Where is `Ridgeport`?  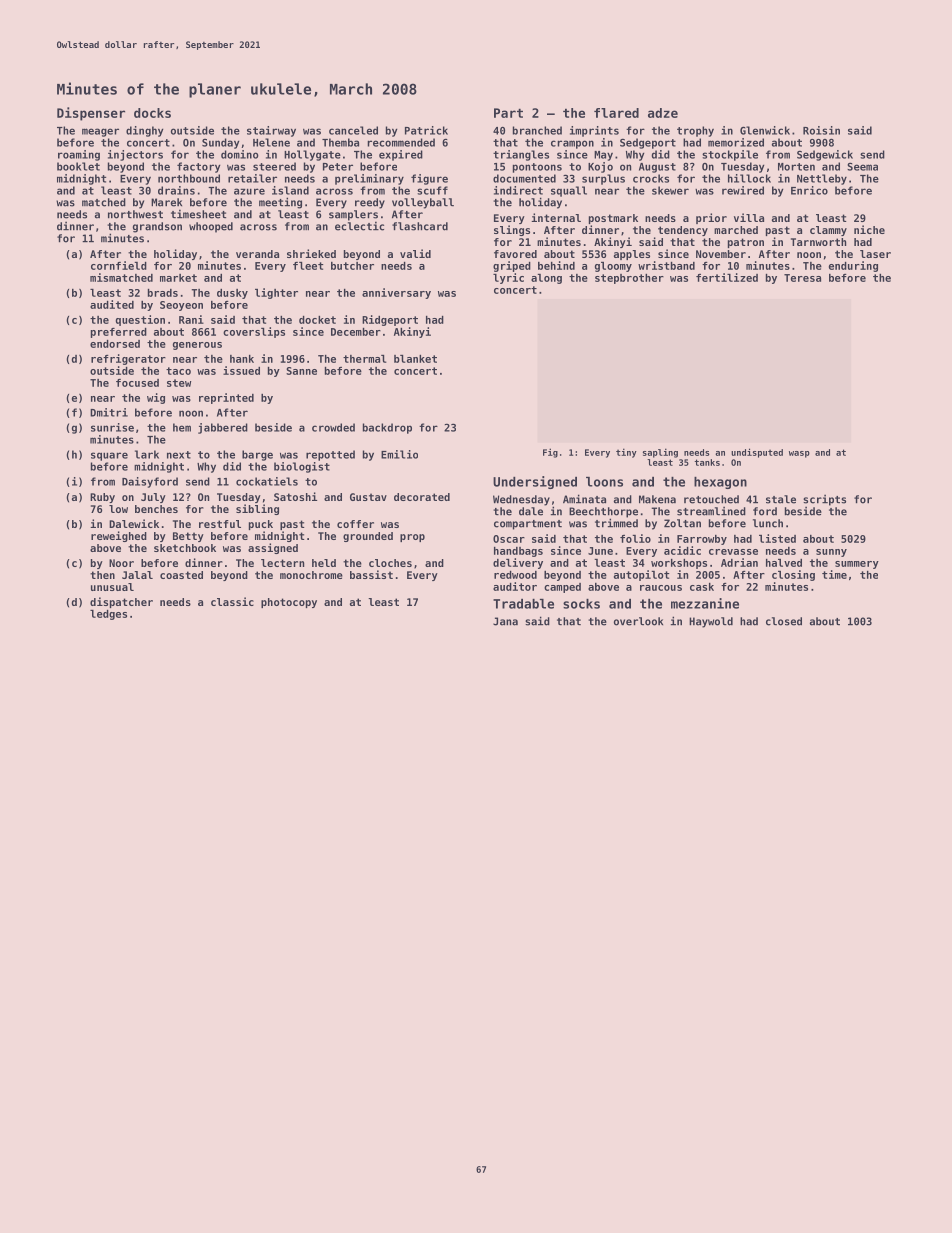 Ridgeport is located at coordinates (390, 320).
